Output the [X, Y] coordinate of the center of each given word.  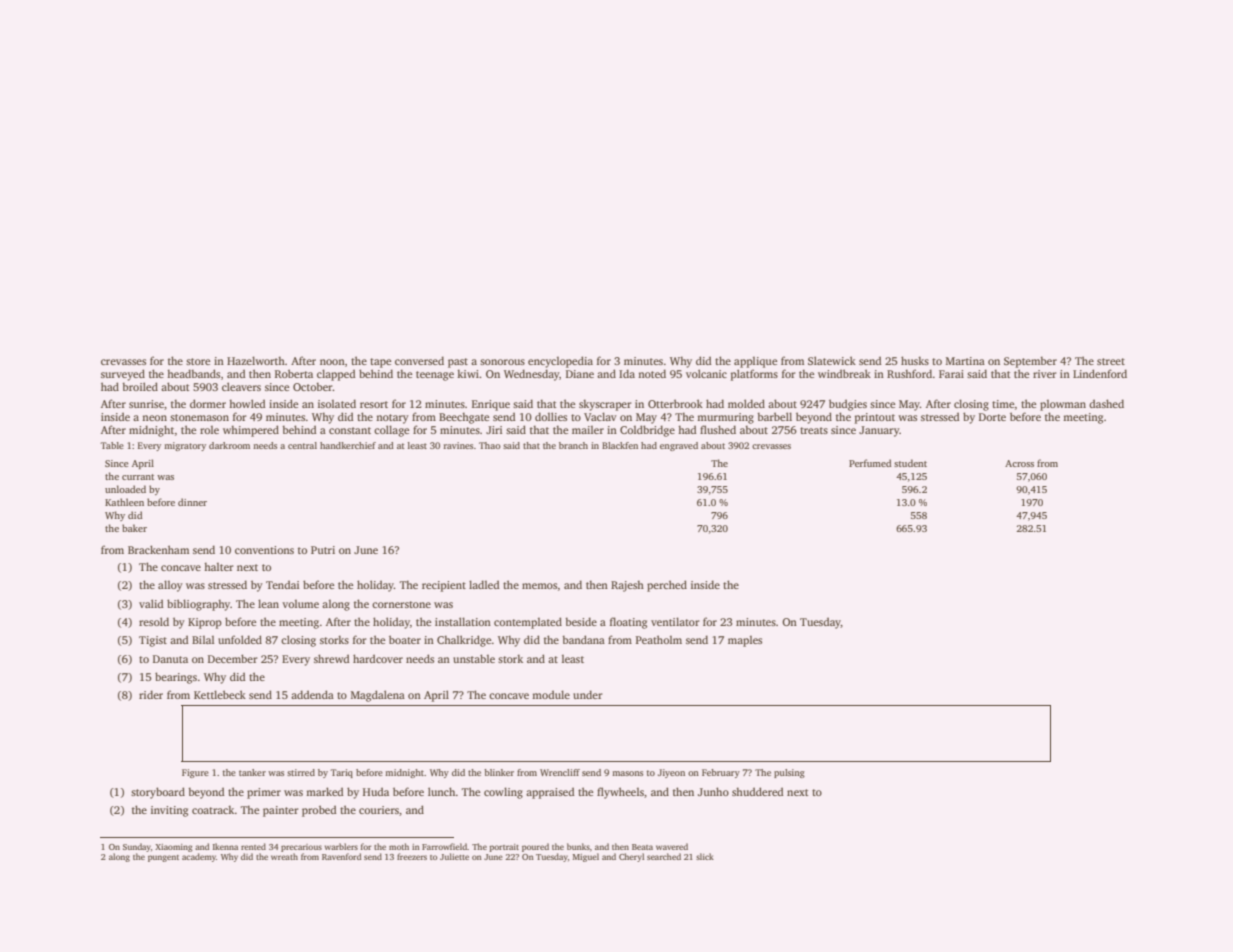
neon [154, 418]
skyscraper [605, 405]
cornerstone [401, 604]
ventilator [675, 621]
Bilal [203, 640]
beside [581, 621]
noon [332, 362]
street [1111, 361]
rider [151, 694]
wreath [284, 856]
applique [755, 362]
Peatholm [659, 639]
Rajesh [627, 586]
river [1045, 374]
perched [667, 586]
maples [745, 641]
